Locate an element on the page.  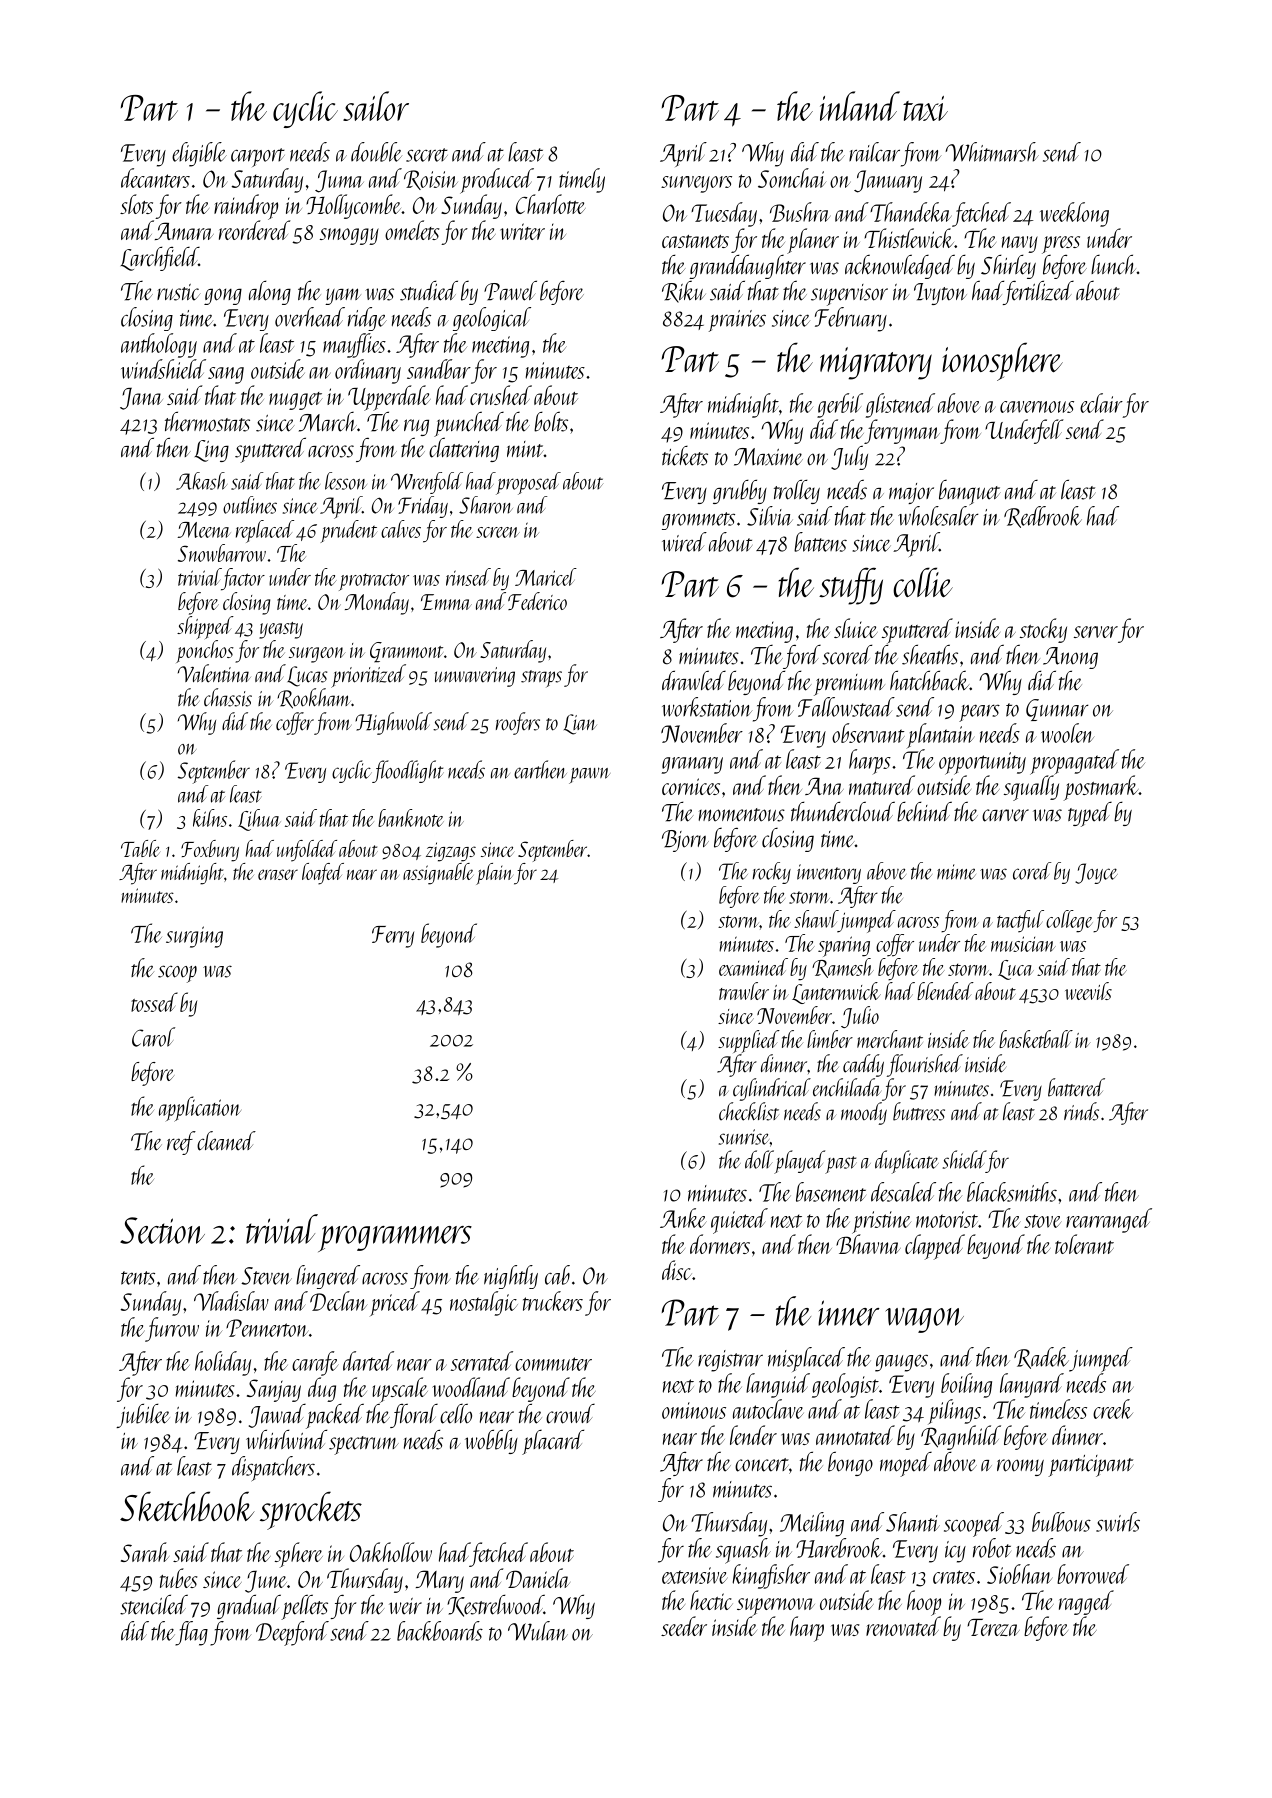
weeklong is located at coordinates (1074, 214).
